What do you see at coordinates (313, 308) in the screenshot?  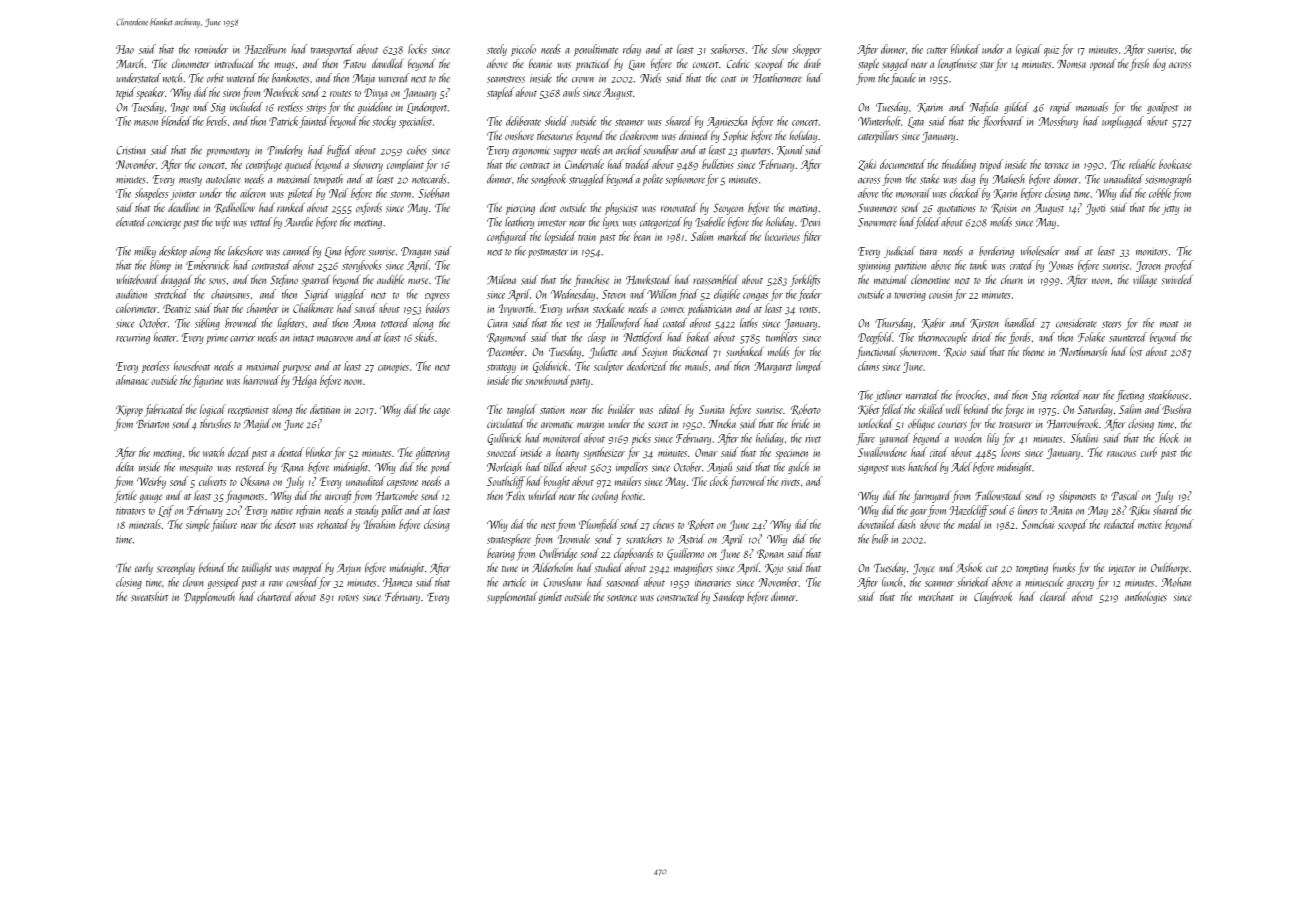 I see `Chalkmere` at bounding box center [313, 308].
